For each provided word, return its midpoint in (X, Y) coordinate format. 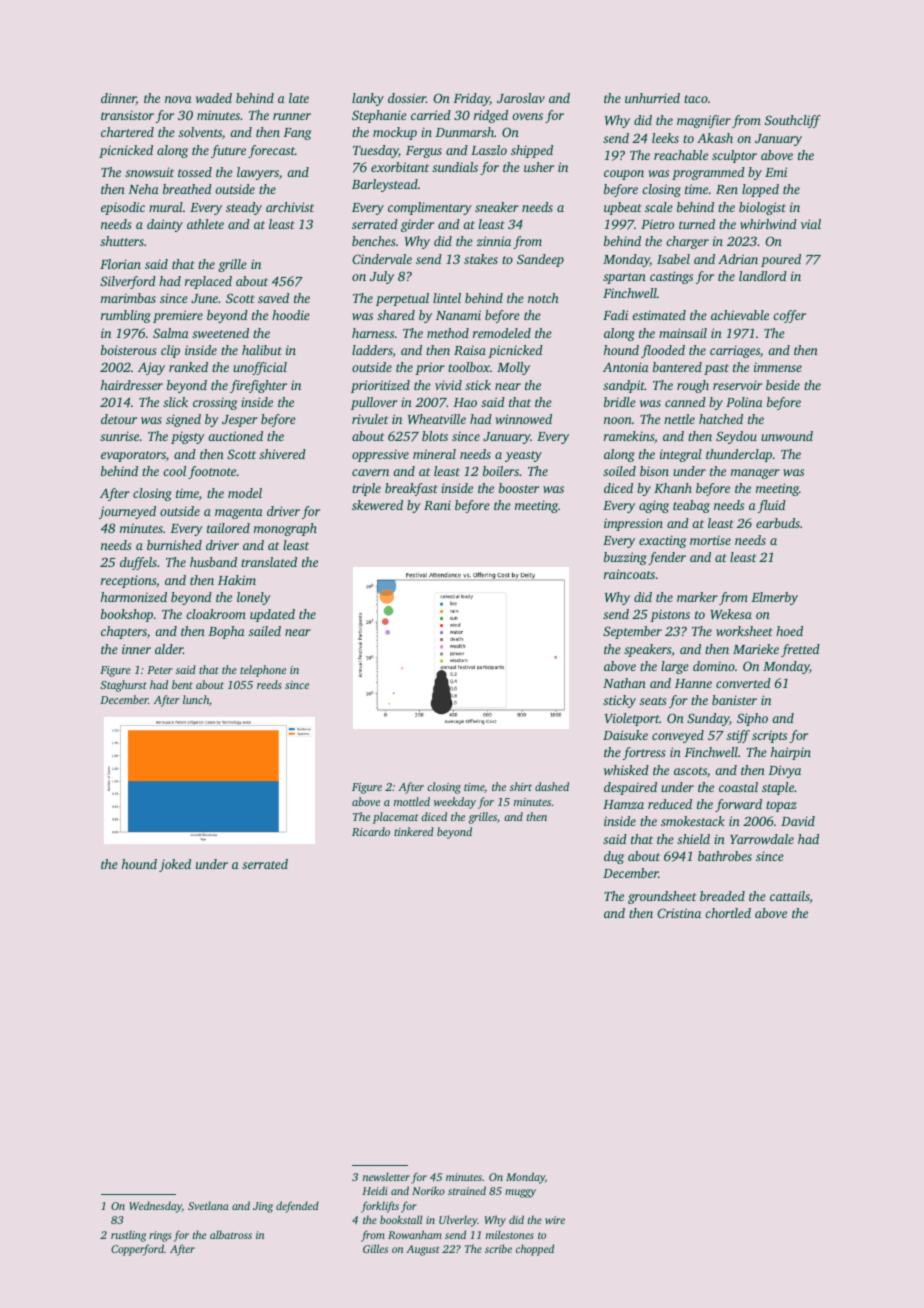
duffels (138, 563)
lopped (760, 190)
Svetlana (208, 1205)
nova (178, 99)
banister (734, 700)
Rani (437, 505)
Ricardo (371, 831)
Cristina (679, 913)
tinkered (414, 831)
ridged (491, 116)
